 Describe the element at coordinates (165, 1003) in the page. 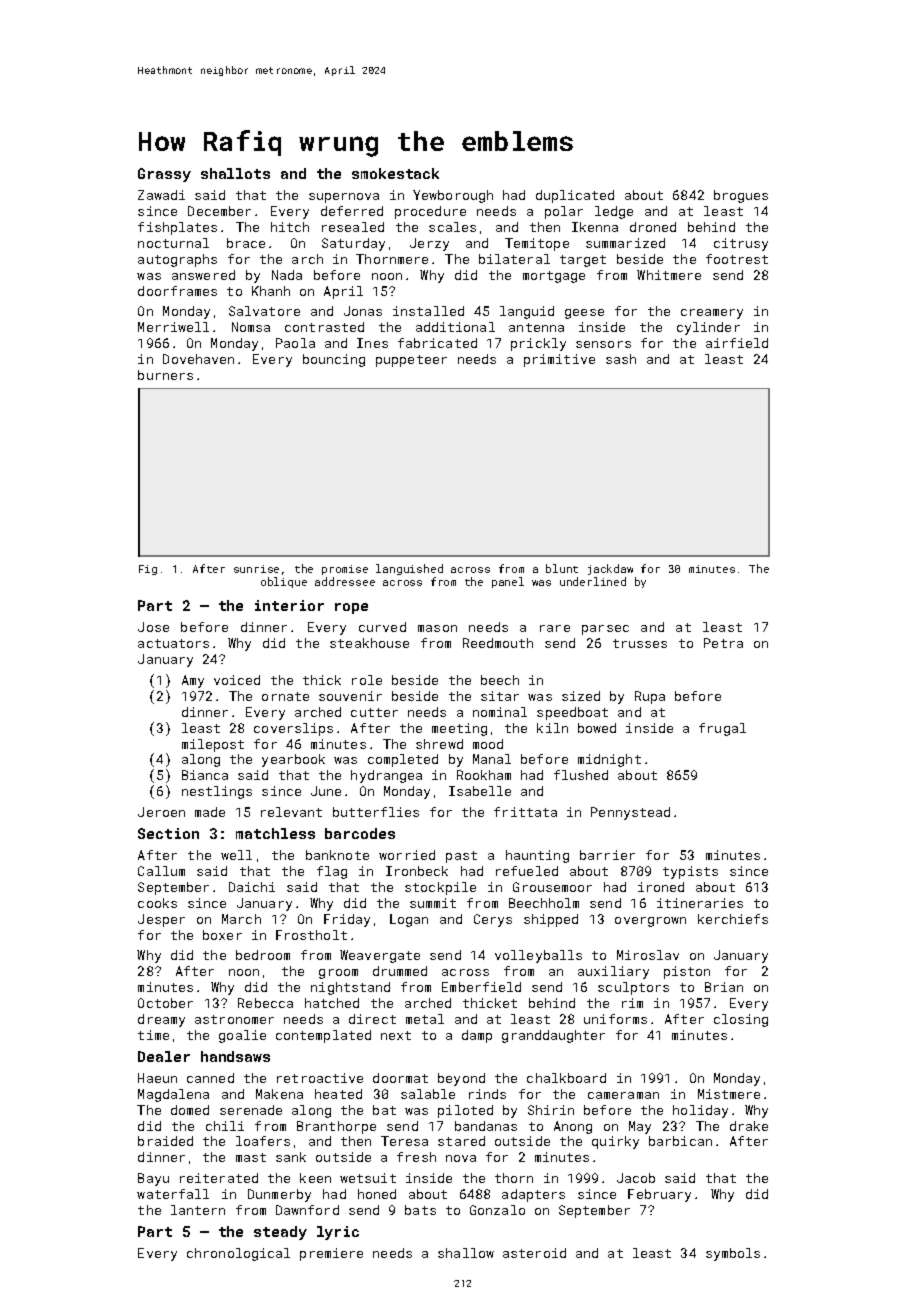

I see `October` at that location.
